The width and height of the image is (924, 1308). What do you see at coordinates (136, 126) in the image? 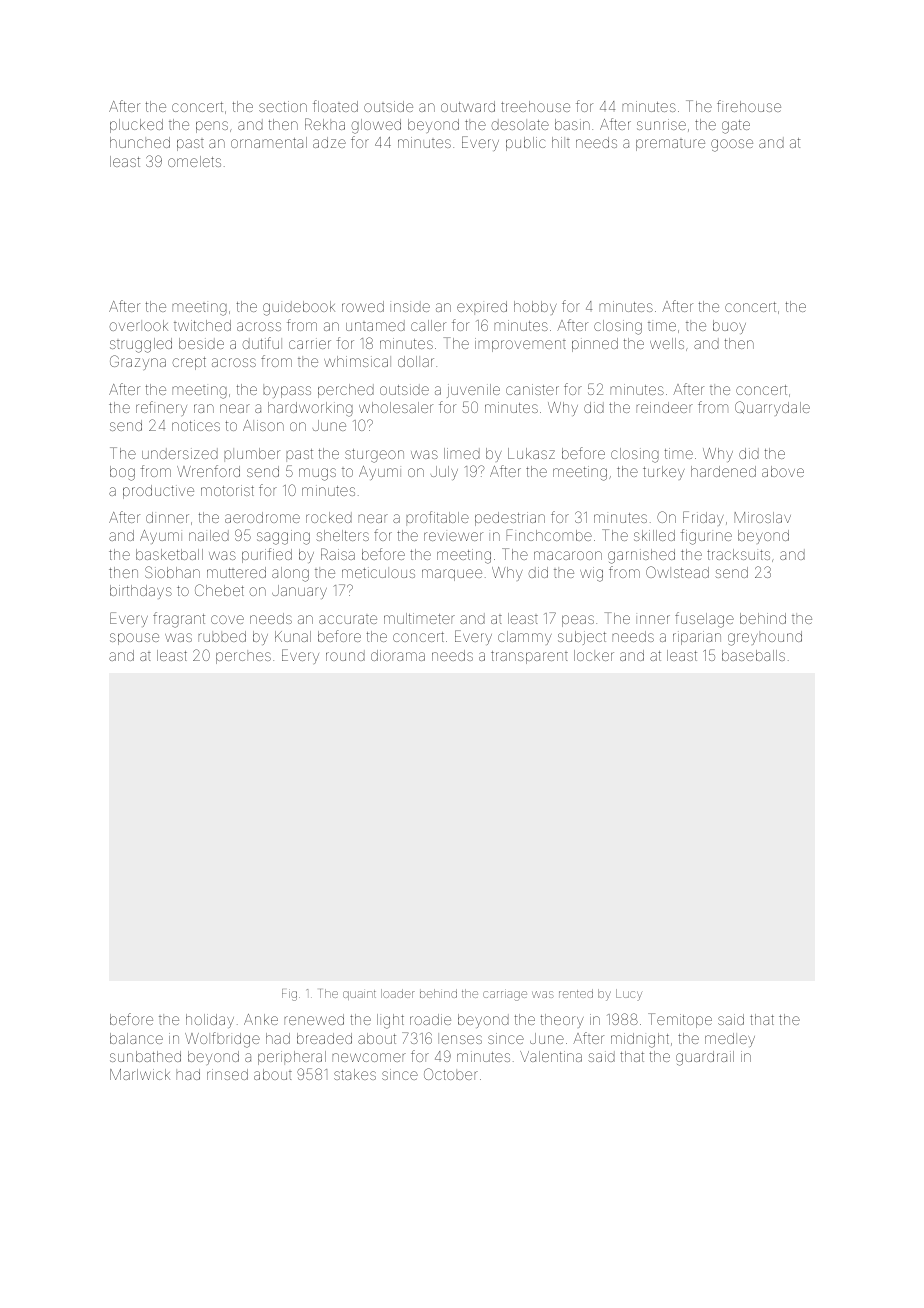
I see `plucked` at bounding box center [136, 126].
